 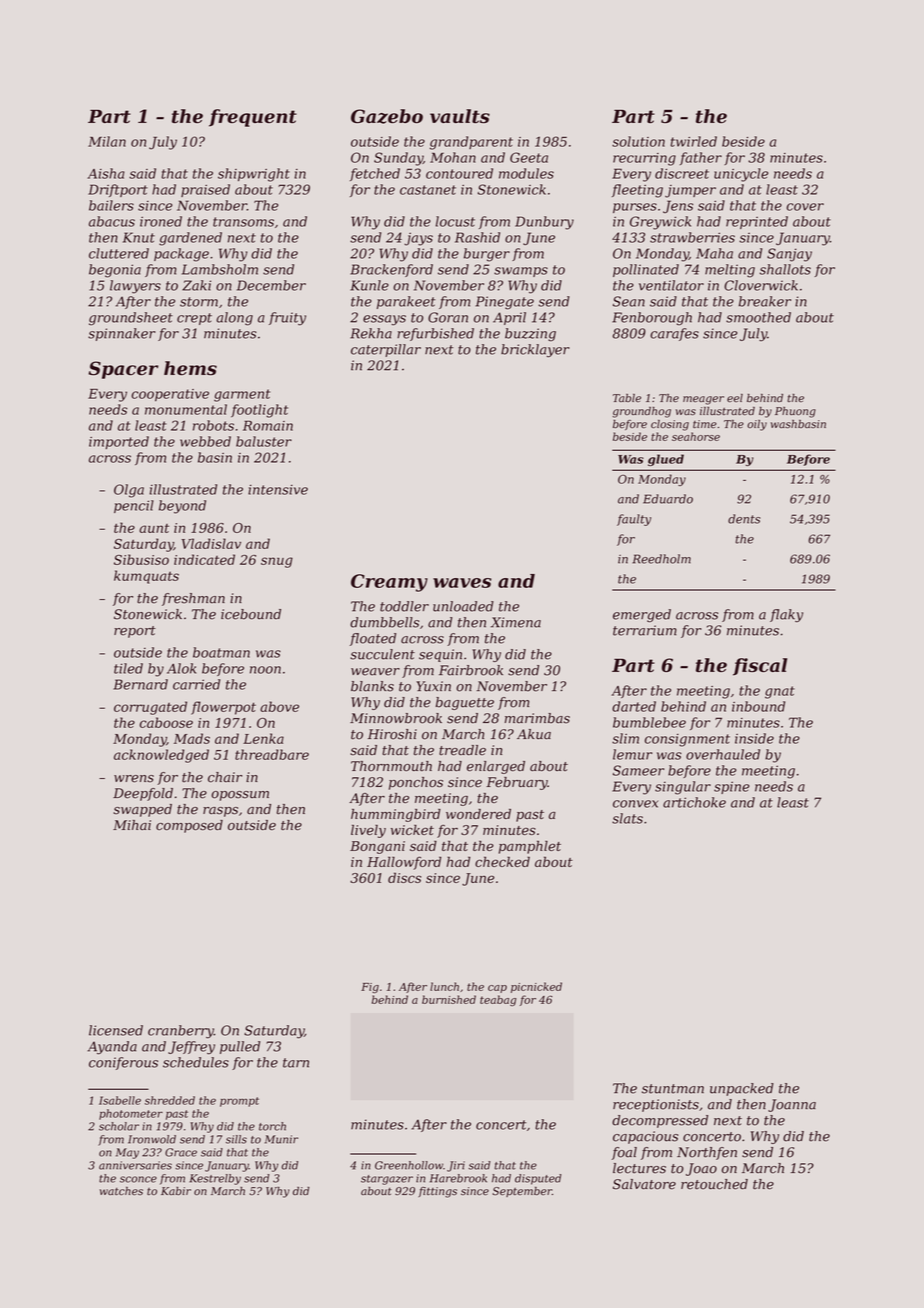 I want to click on watches, so click(x=121, y=1191).
